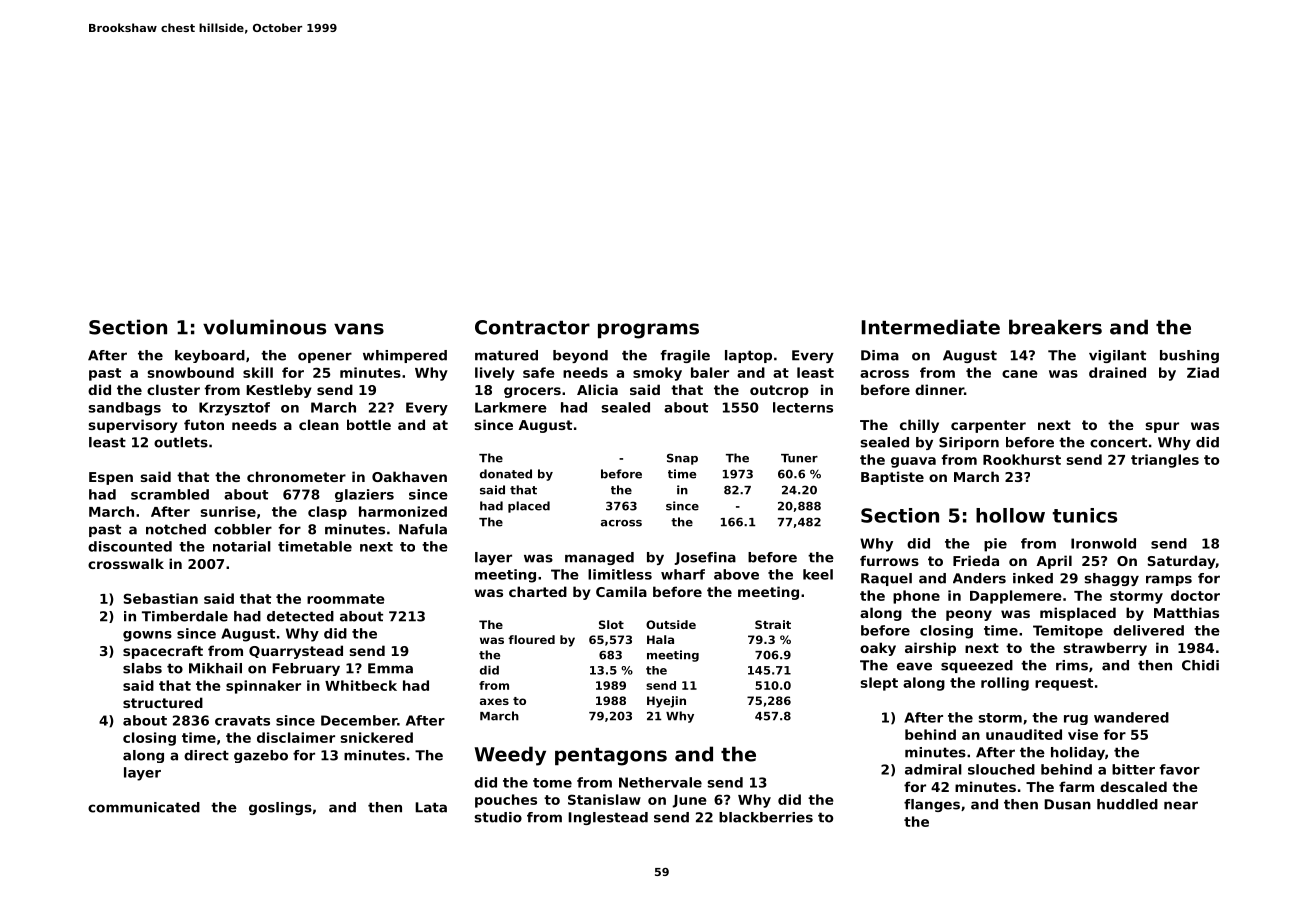 The height and width of the screenshot is (924, 1308). I want to click on Timberdale, so click(185, 616).
